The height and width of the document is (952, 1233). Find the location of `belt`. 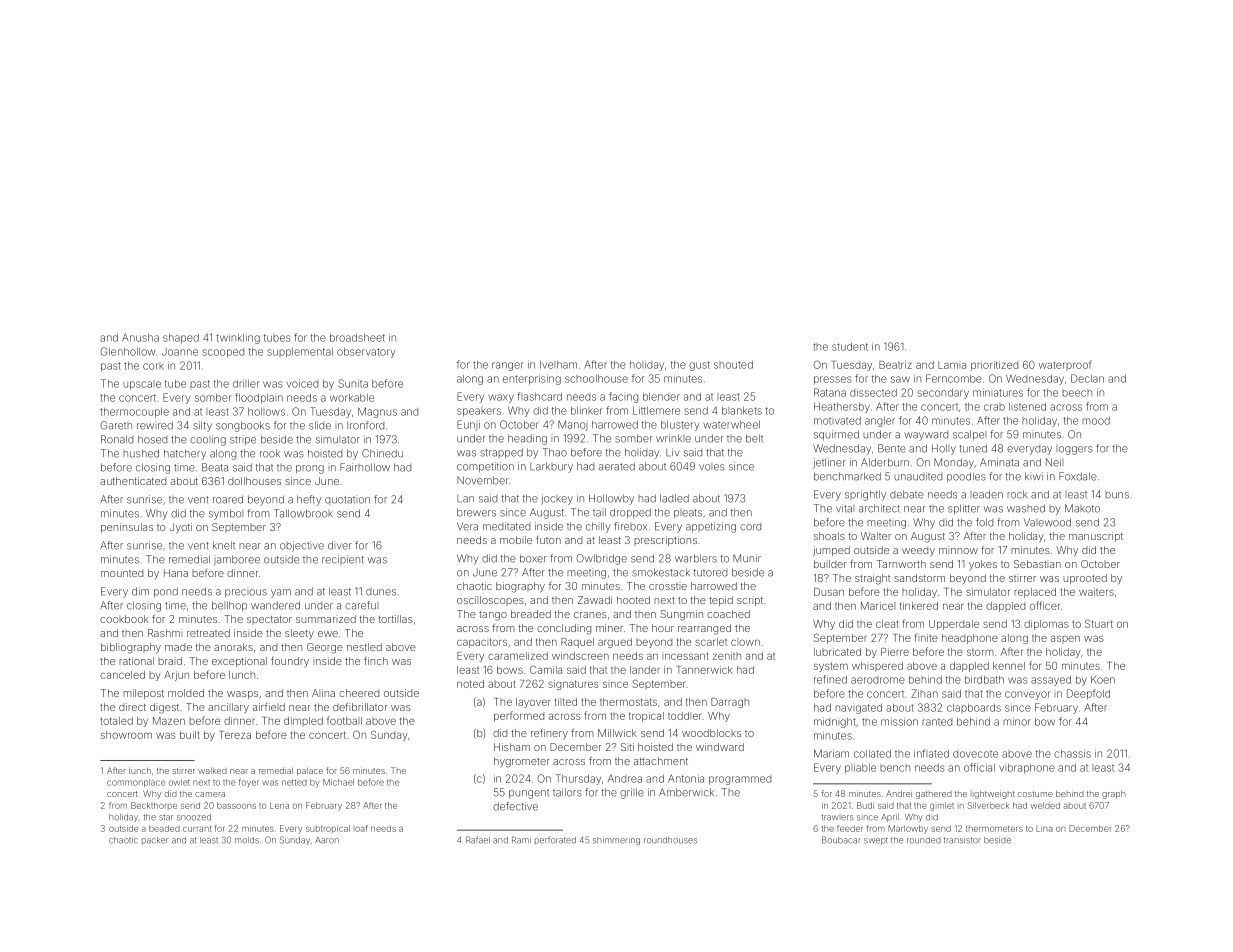

belt is located at coordinates (754, 438).
